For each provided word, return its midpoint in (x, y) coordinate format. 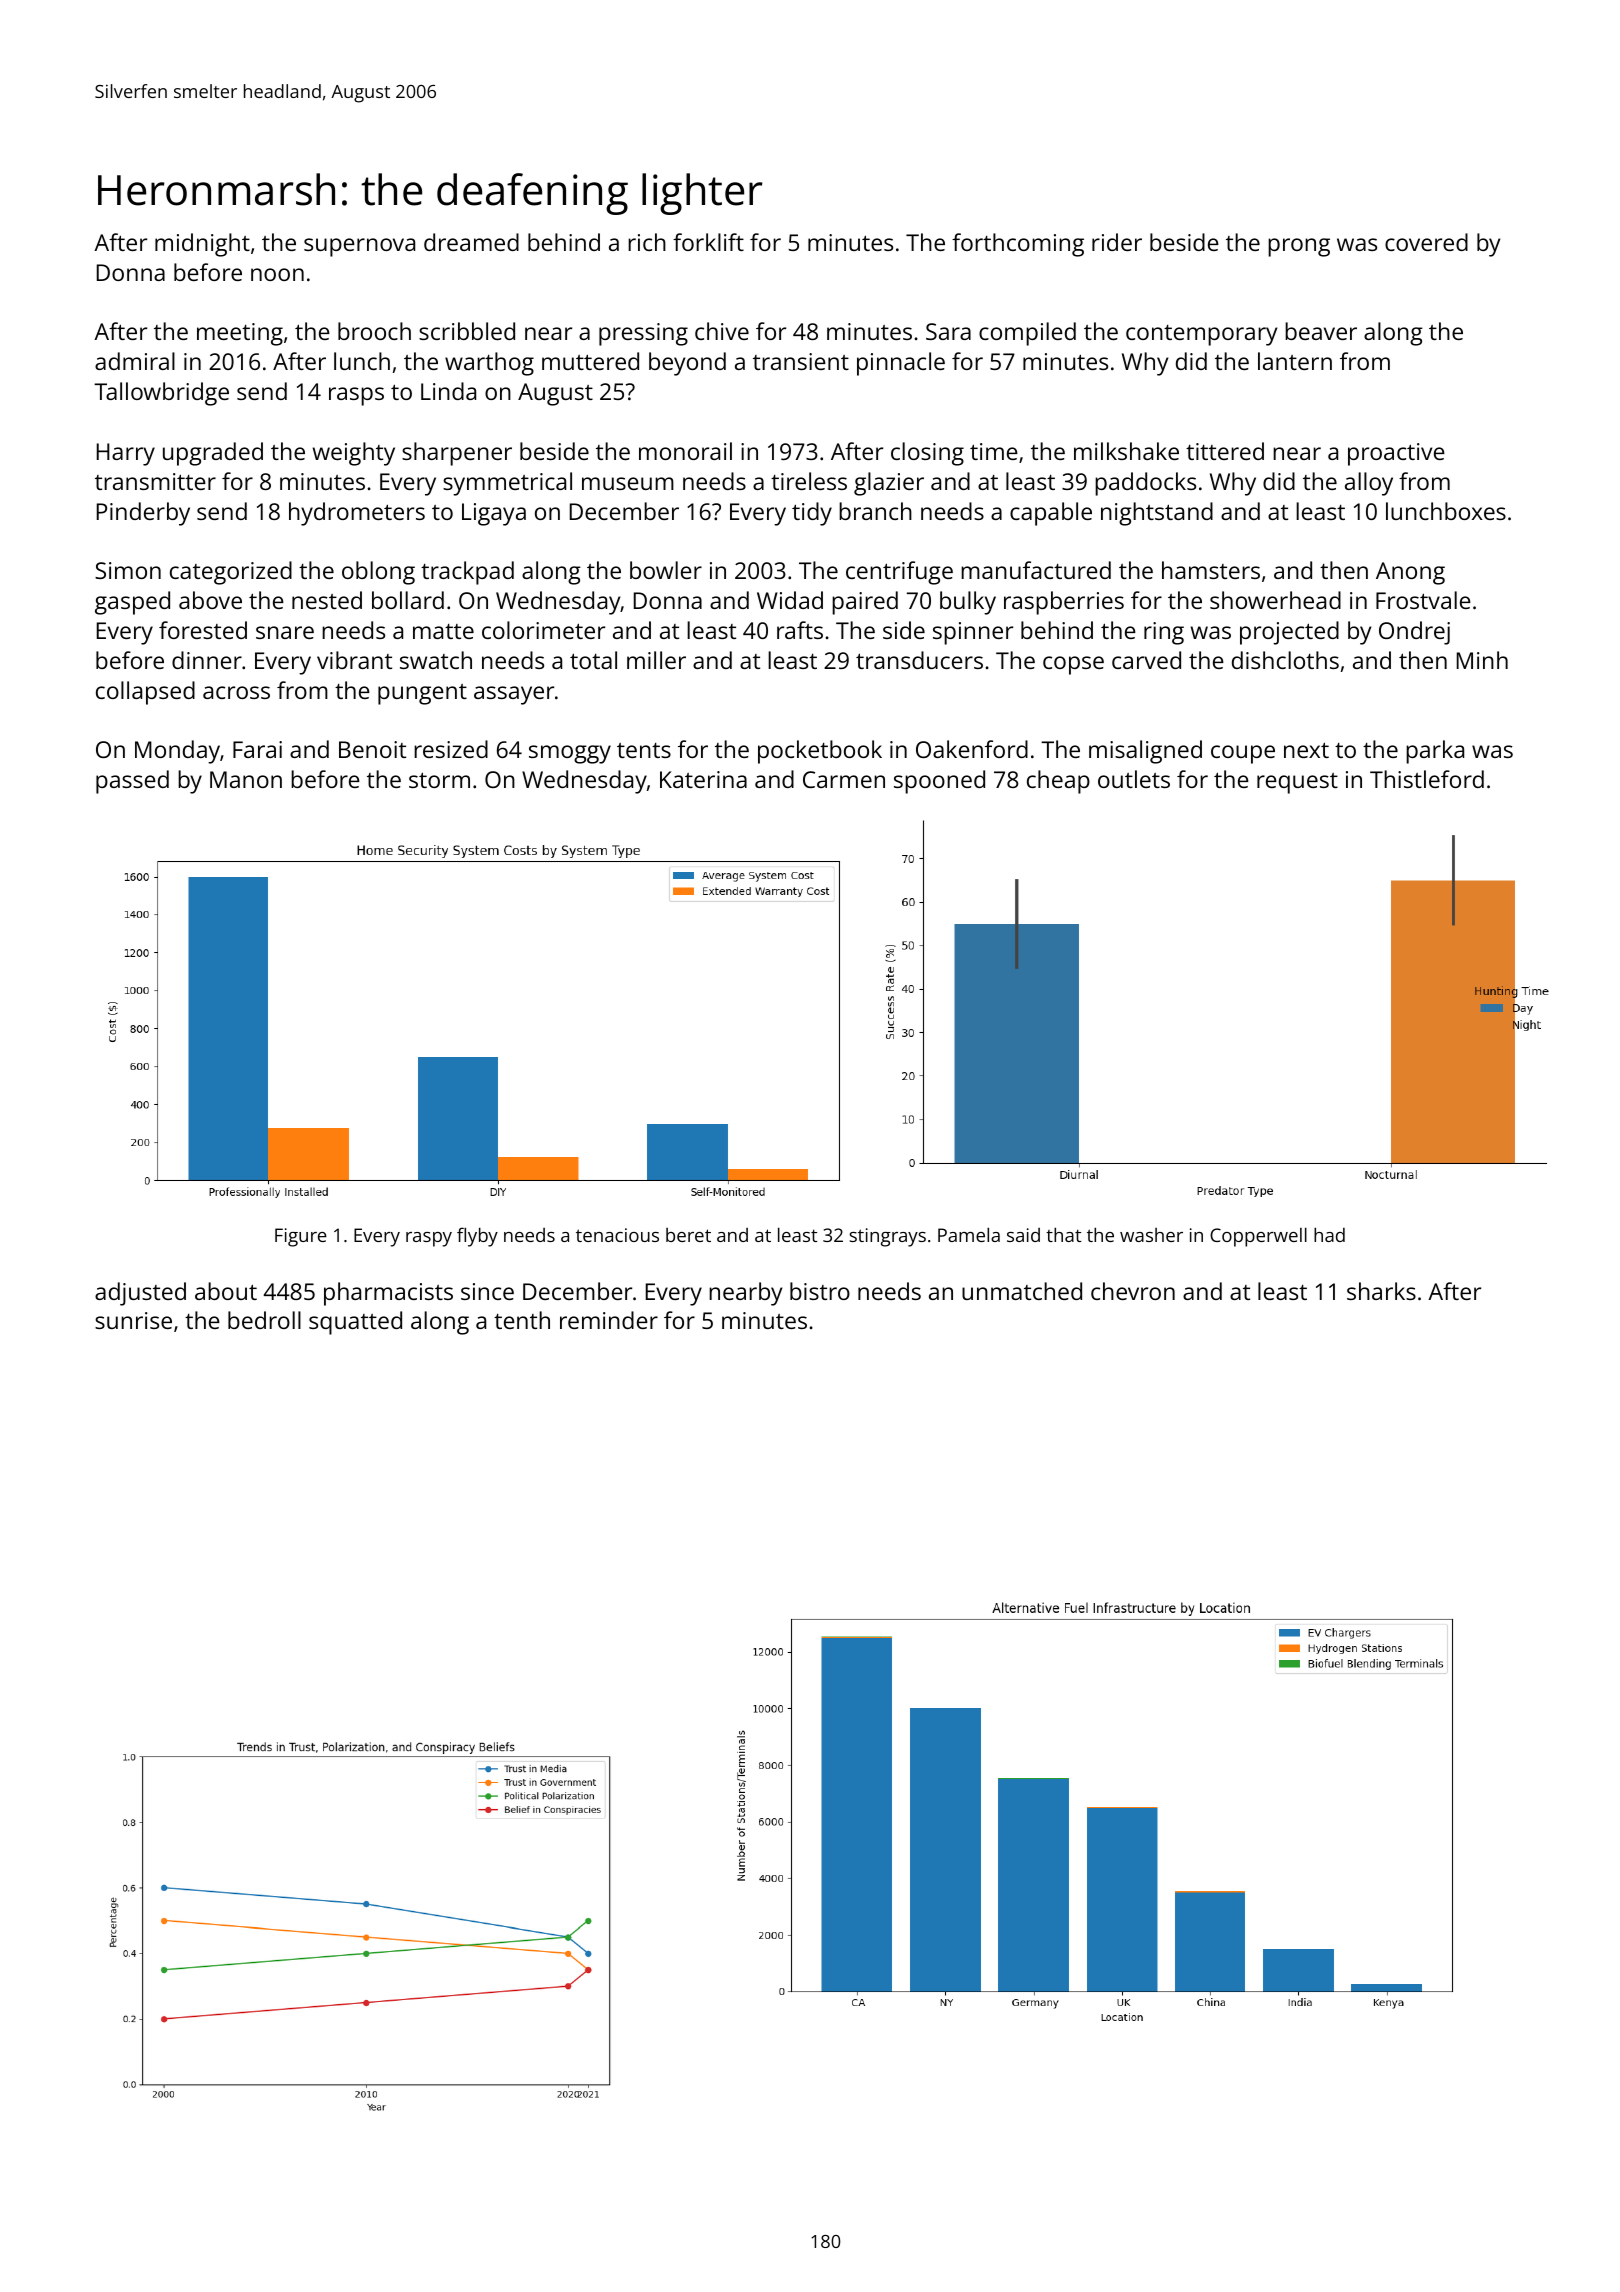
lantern (1295, 361)
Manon (246, 779)
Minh (1482, 660)
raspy (429, 1239)
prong (1299, 247)
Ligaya (494, 514)
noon (277, 274)
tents (644, 750)
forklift (708, 242)
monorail (685, 451)
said (1023, 1235)
